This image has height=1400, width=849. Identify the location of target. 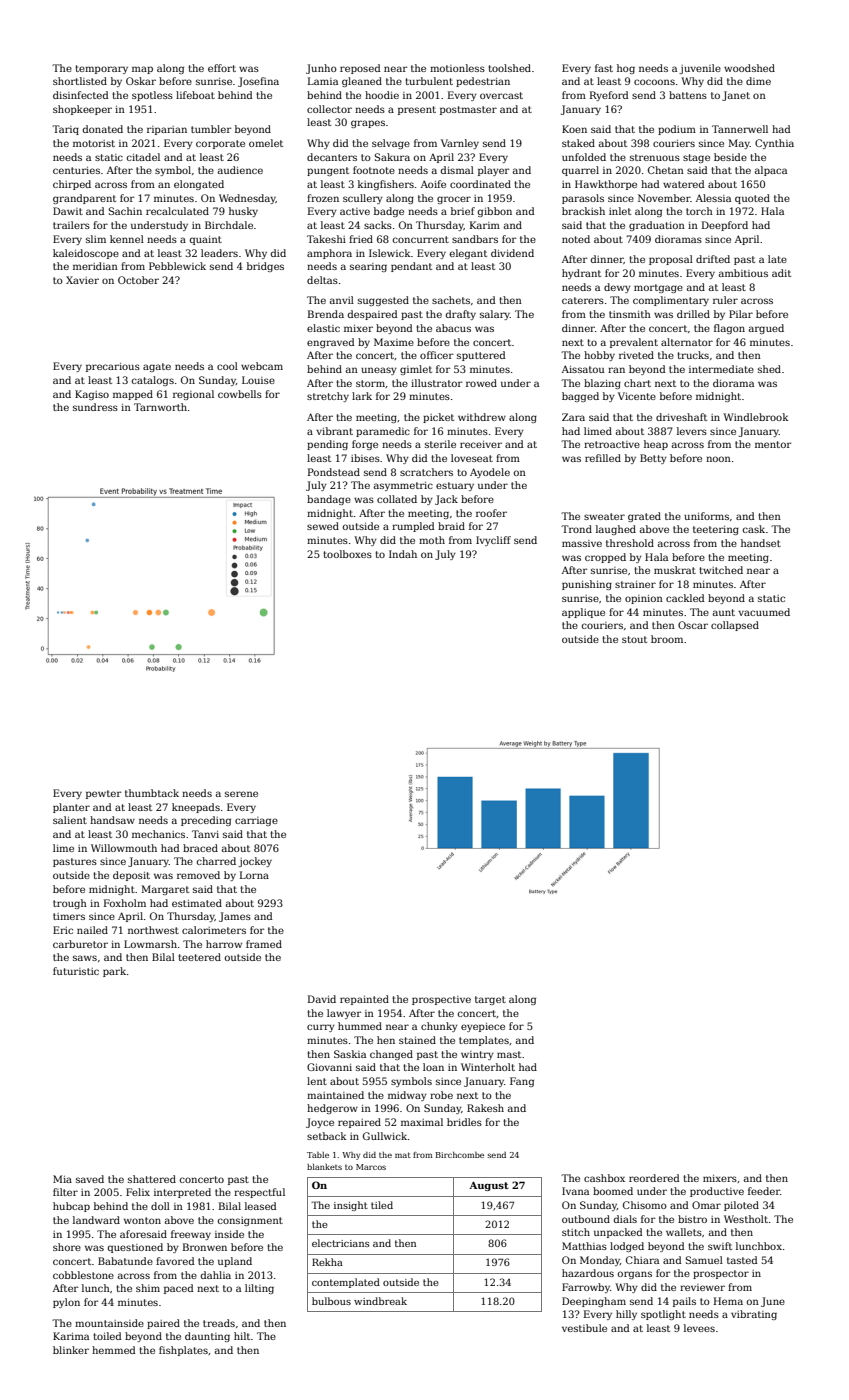
(490, 1000).
